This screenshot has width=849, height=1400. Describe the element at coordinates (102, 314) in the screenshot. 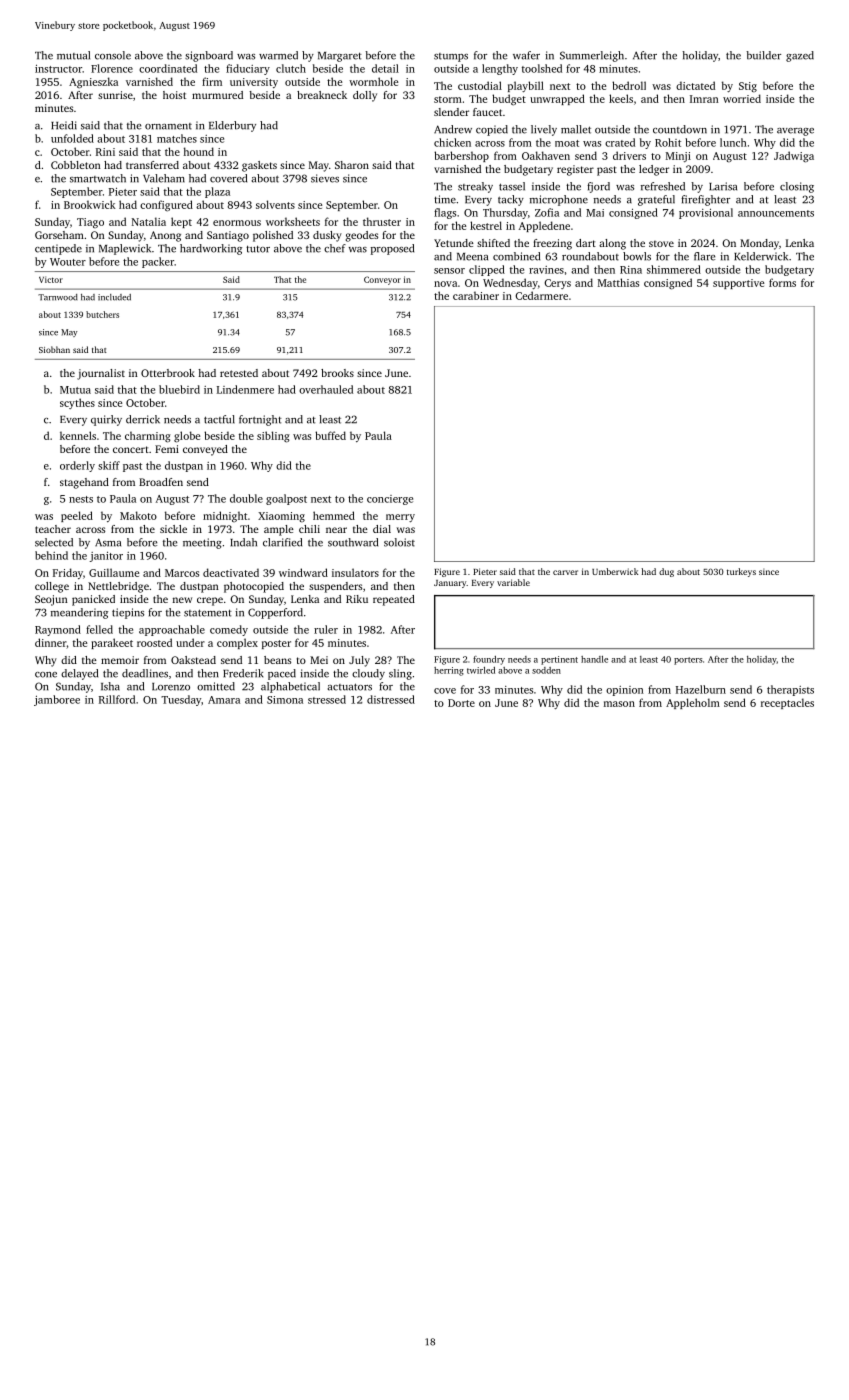

I see `butchers` at that location.
